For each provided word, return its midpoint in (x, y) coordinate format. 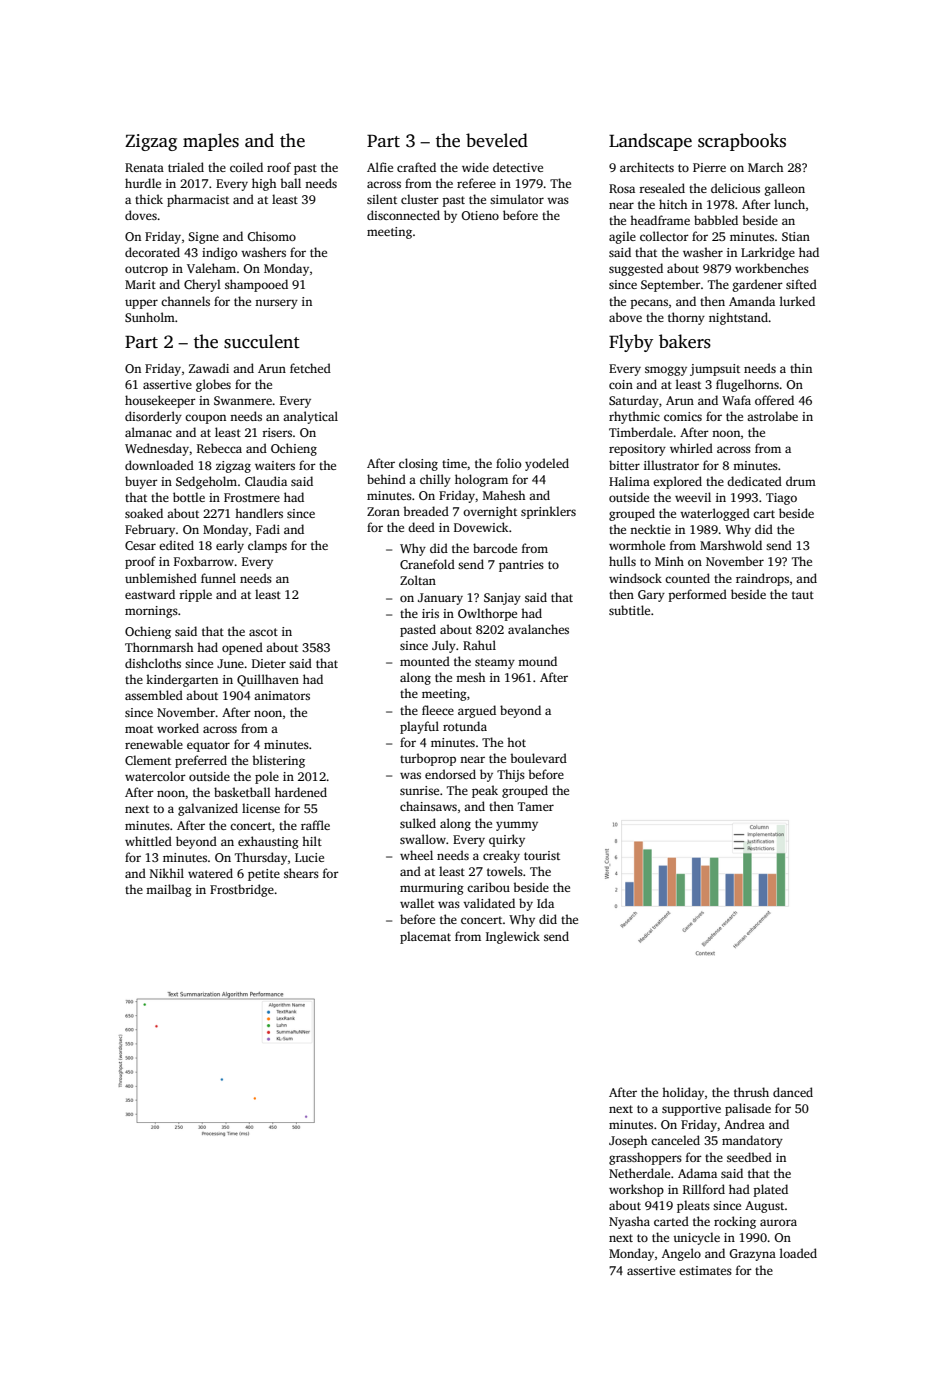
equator (208, 746)
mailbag (169, 890)
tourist (542, 855)
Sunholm (150, 317)
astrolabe (772, 416)
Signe (203, 238)
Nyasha (629, 1222)
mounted (425, 661)
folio (508, 463)
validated (489, 903)
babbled (716, 220)
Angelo (681, 1254)
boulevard (539, 758)
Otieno (480, 215)
